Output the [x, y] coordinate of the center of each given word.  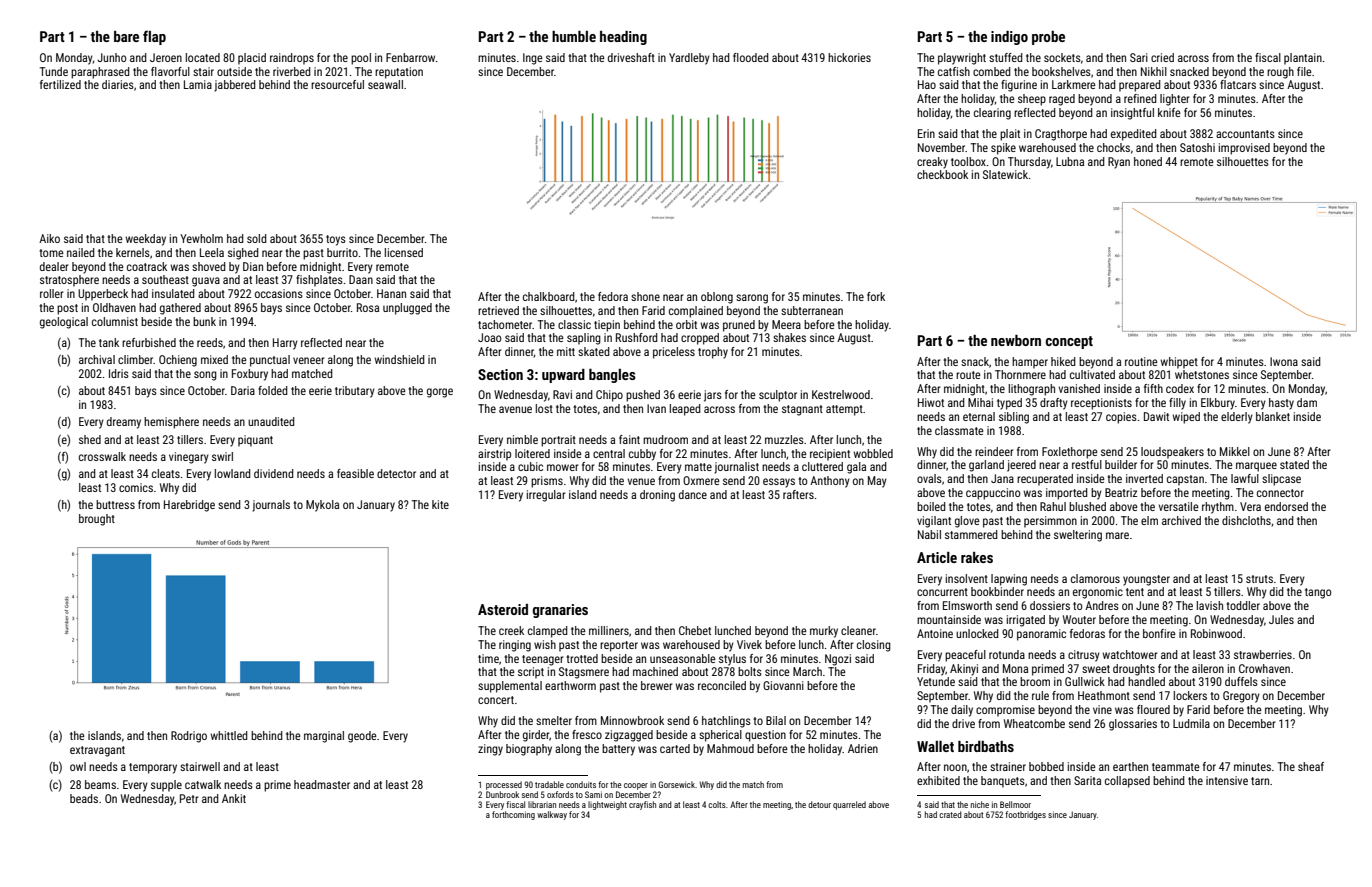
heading [623, 38]
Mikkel [1235, 451]
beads [84, 798]
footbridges [1025, 815]
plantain [1303, 59]
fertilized [60, 84]
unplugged [407, 309]
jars [713, 396]
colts [717, 804]
